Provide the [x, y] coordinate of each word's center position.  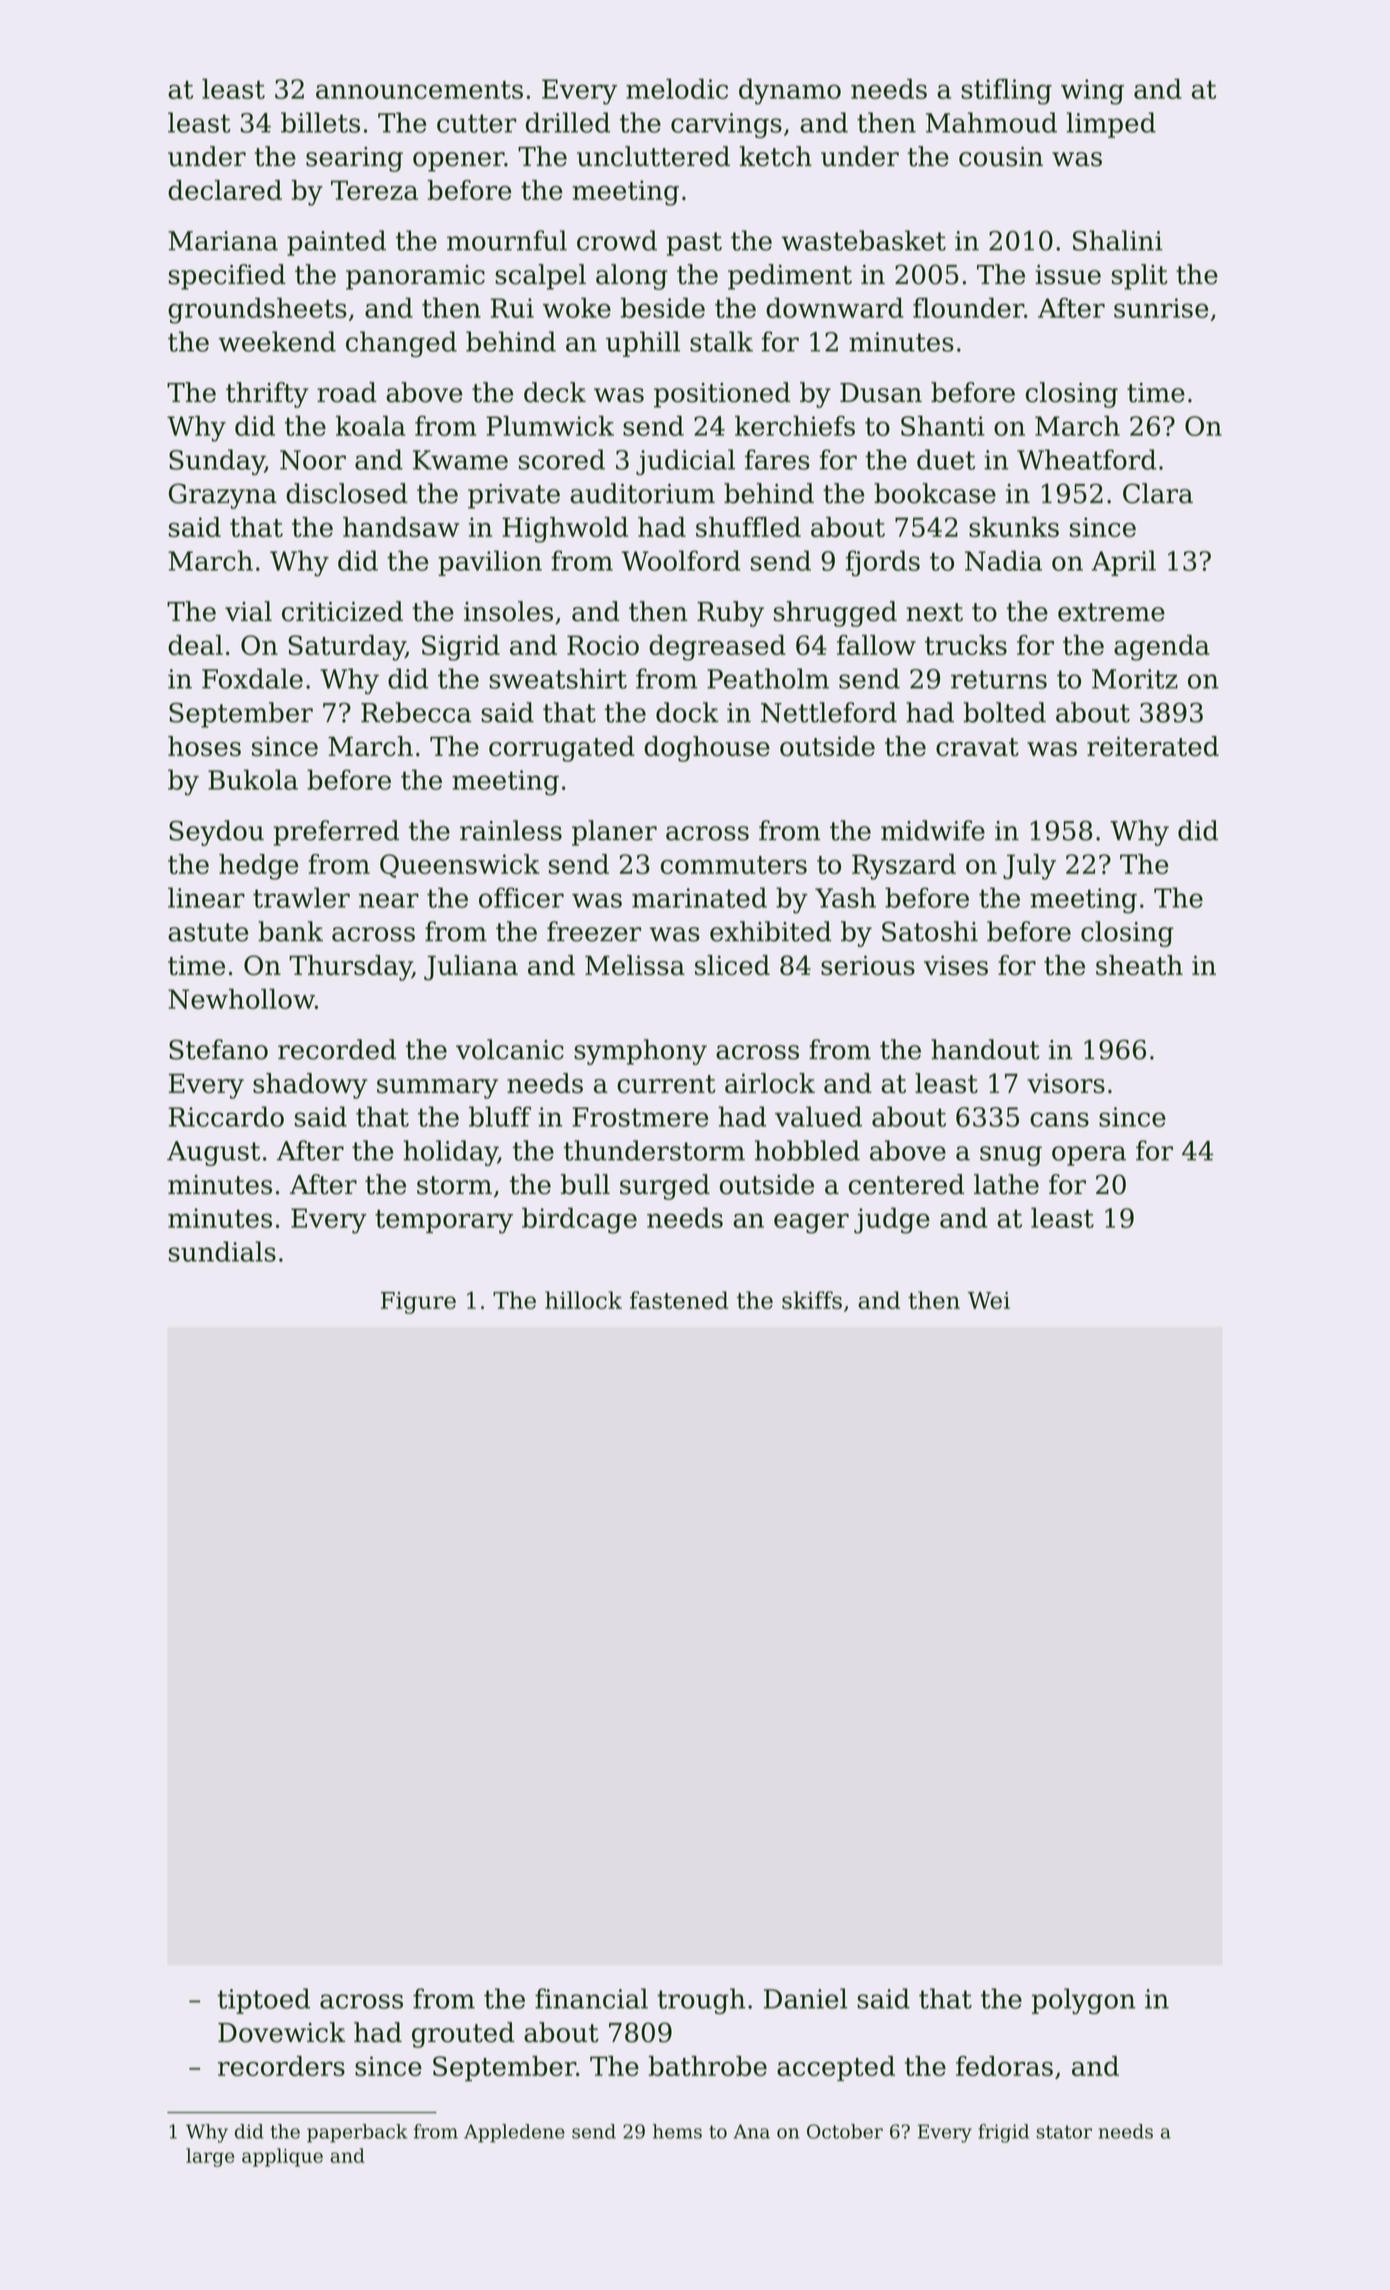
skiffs [812, 1300]
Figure [418, 1303]
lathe [1006, 1184]
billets [320, 122]
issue [1068, 275]
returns [999, 679]
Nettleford [829, 712]
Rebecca [416, 712]
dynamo [790, 91]
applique [282, 2157]
